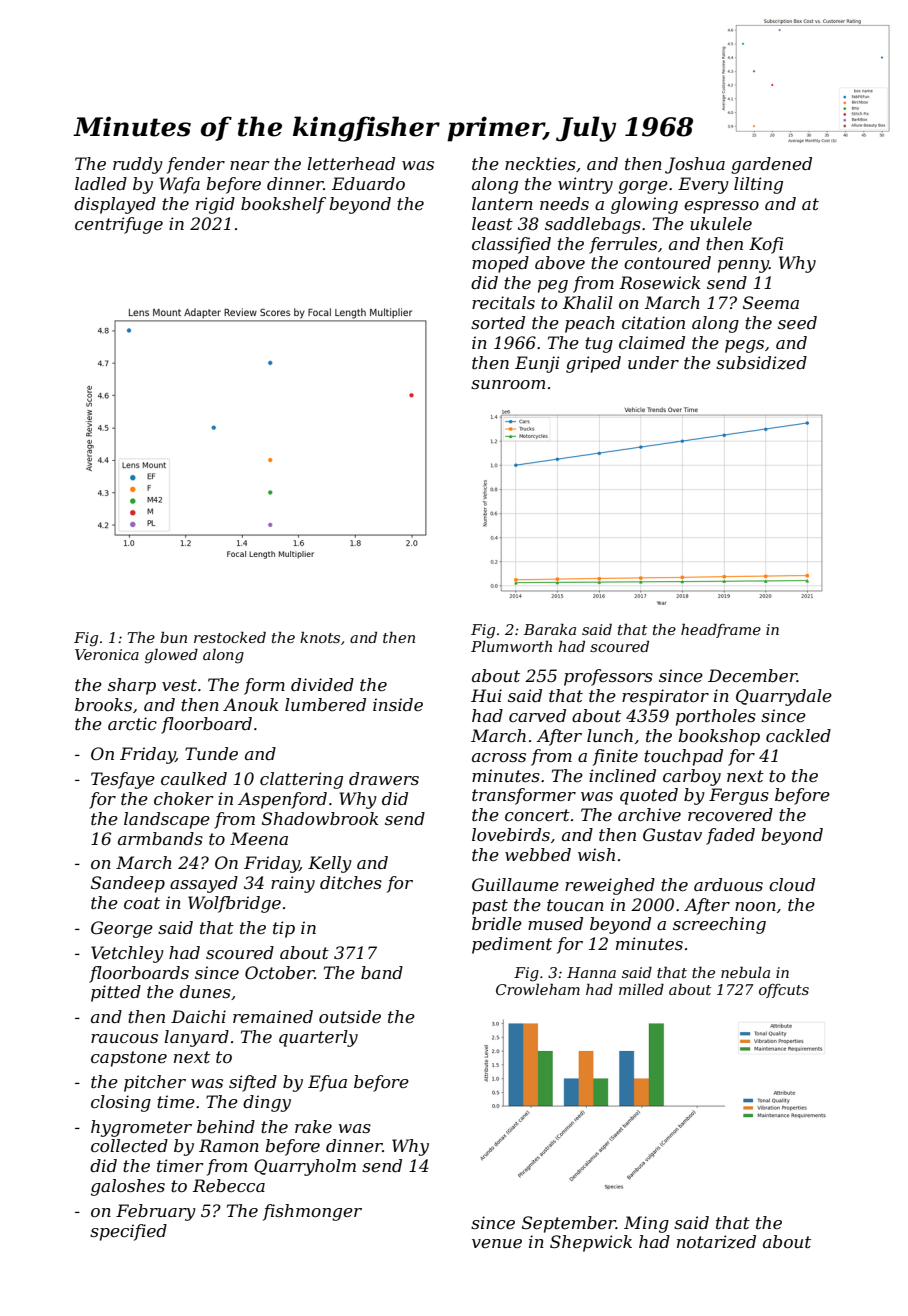  Describe the element at coordinates (234, 904) in the document. I see `Wolfbridge` at that location.
